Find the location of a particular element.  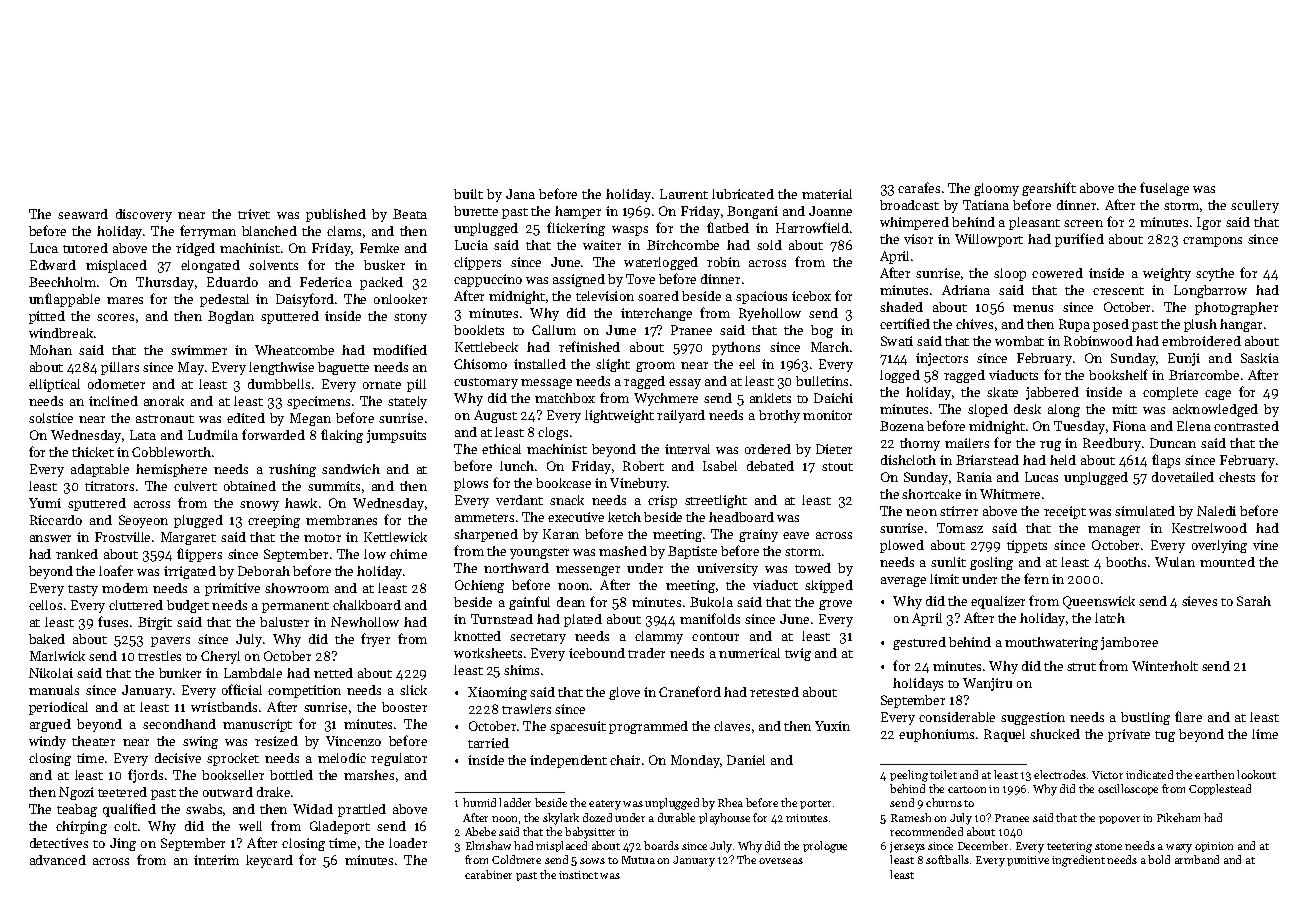

swing is located at coordinates (200, 742).
